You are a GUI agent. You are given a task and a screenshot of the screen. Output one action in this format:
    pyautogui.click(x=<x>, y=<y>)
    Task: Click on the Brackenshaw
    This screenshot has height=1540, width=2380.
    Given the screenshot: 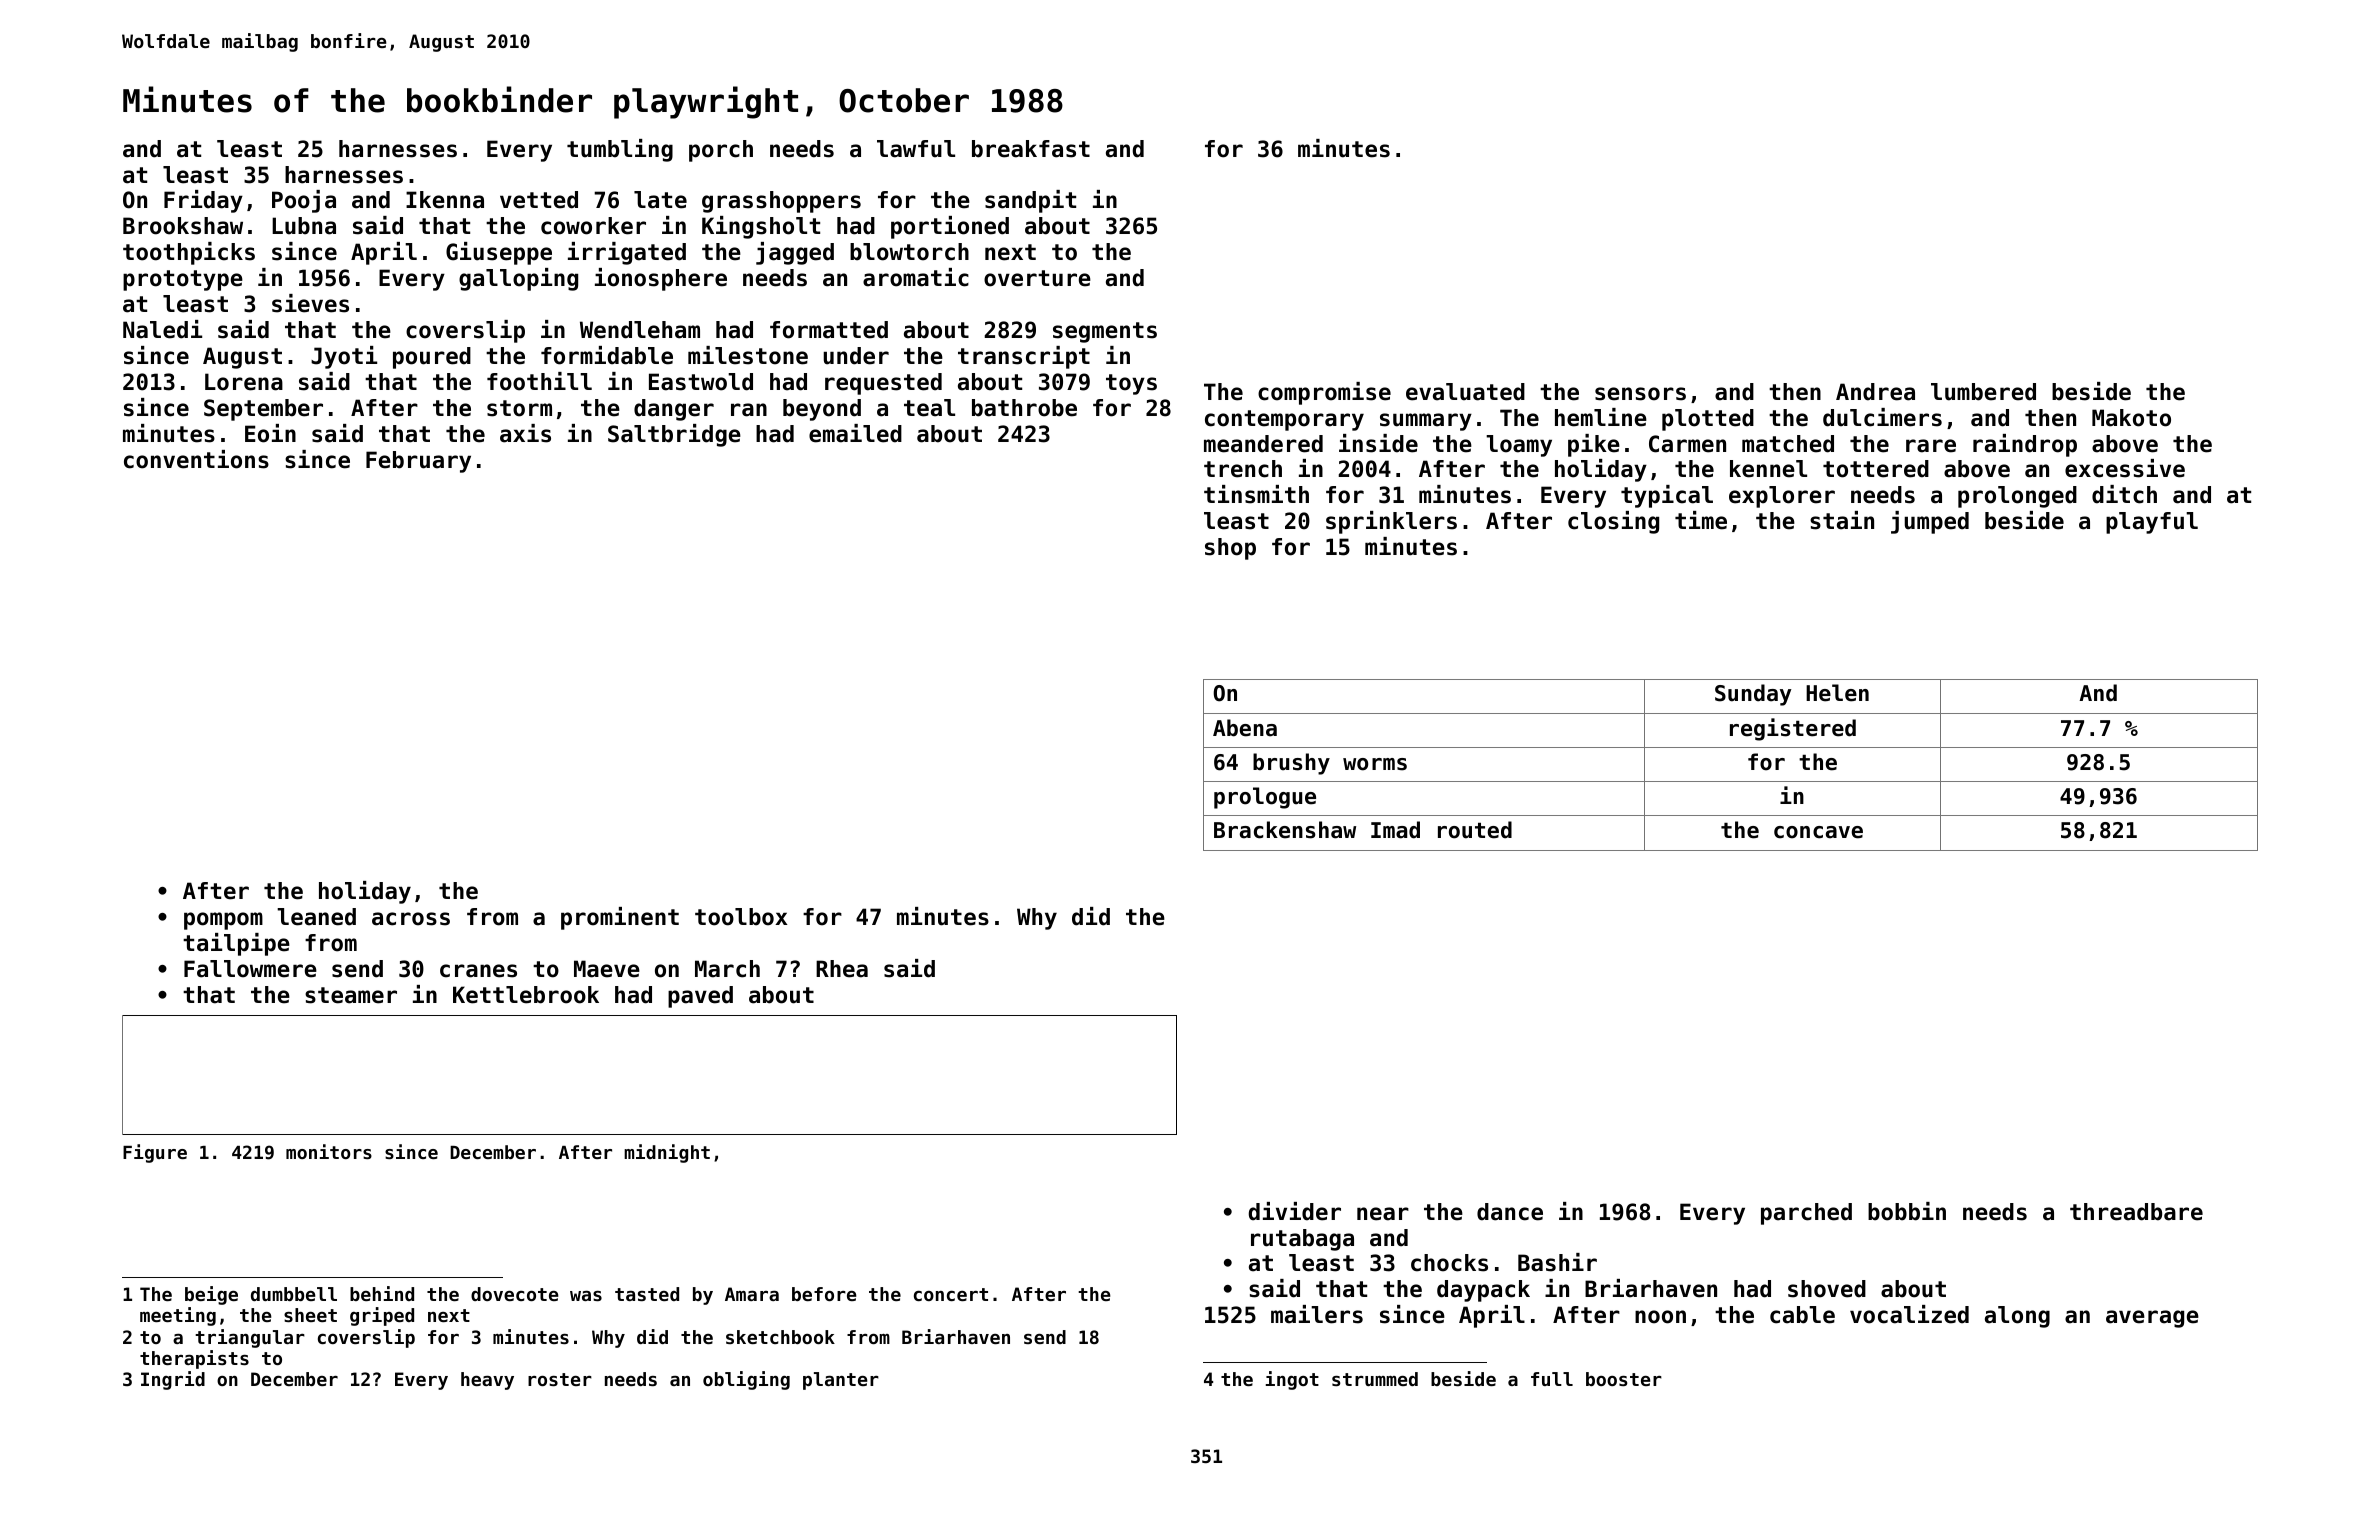 What is the action you would take?
    pyautogui.click(x=1285, y=830)
